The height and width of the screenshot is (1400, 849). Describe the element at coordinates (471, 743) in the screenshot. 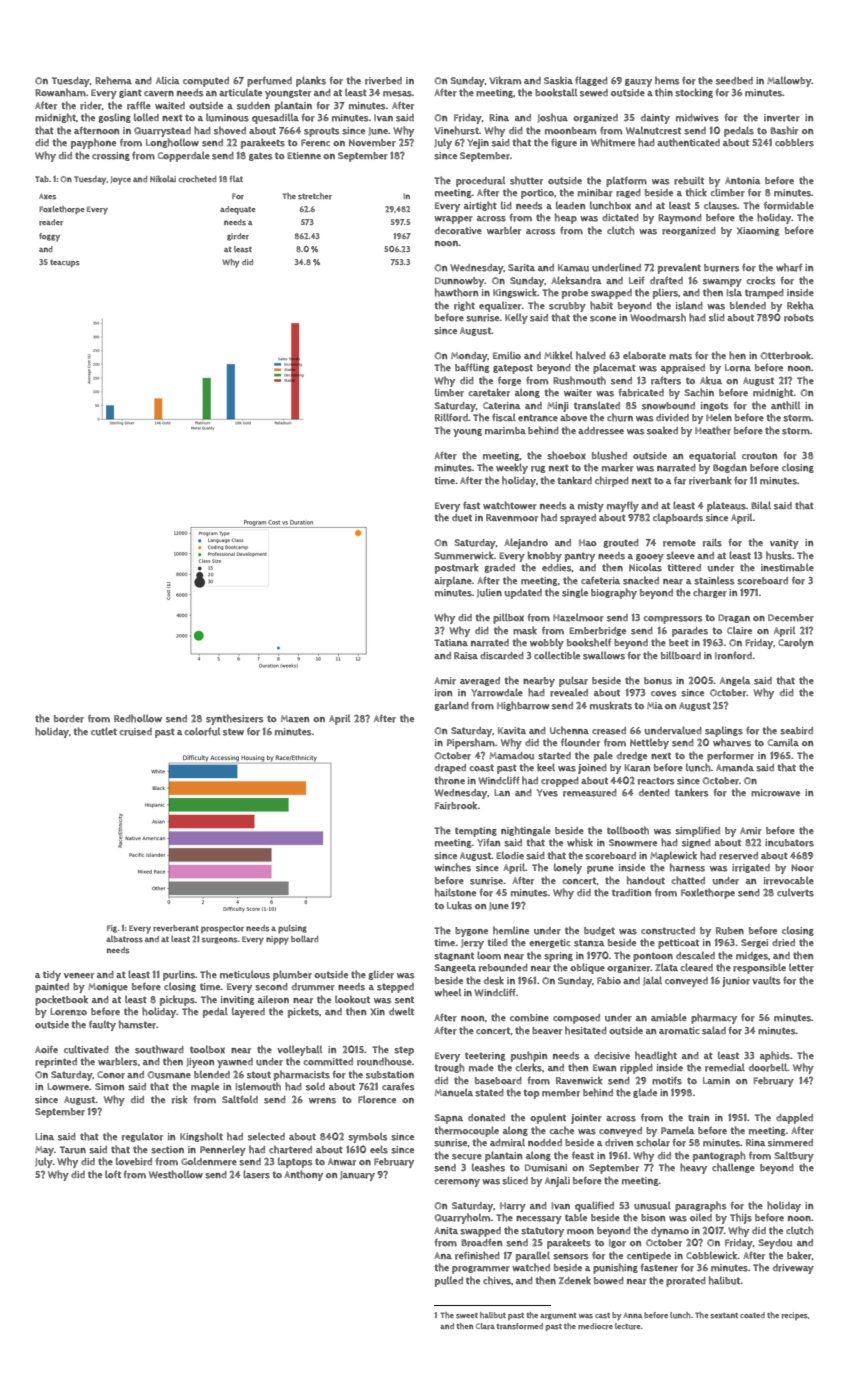

I see `Pipersham` at that location.
